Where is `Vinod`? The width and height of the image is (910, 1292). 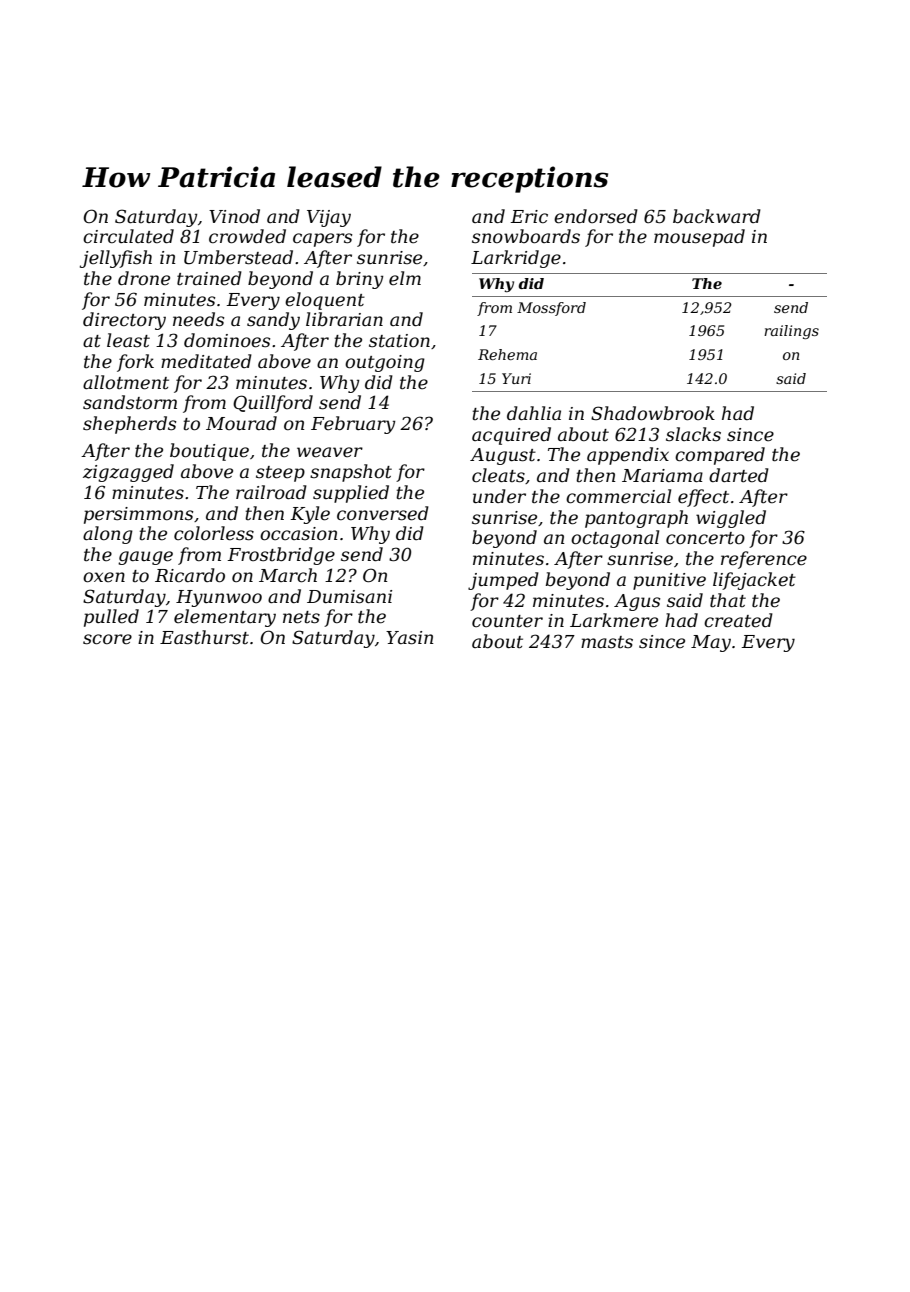 Vinod is located at coordinates (234, 216).
